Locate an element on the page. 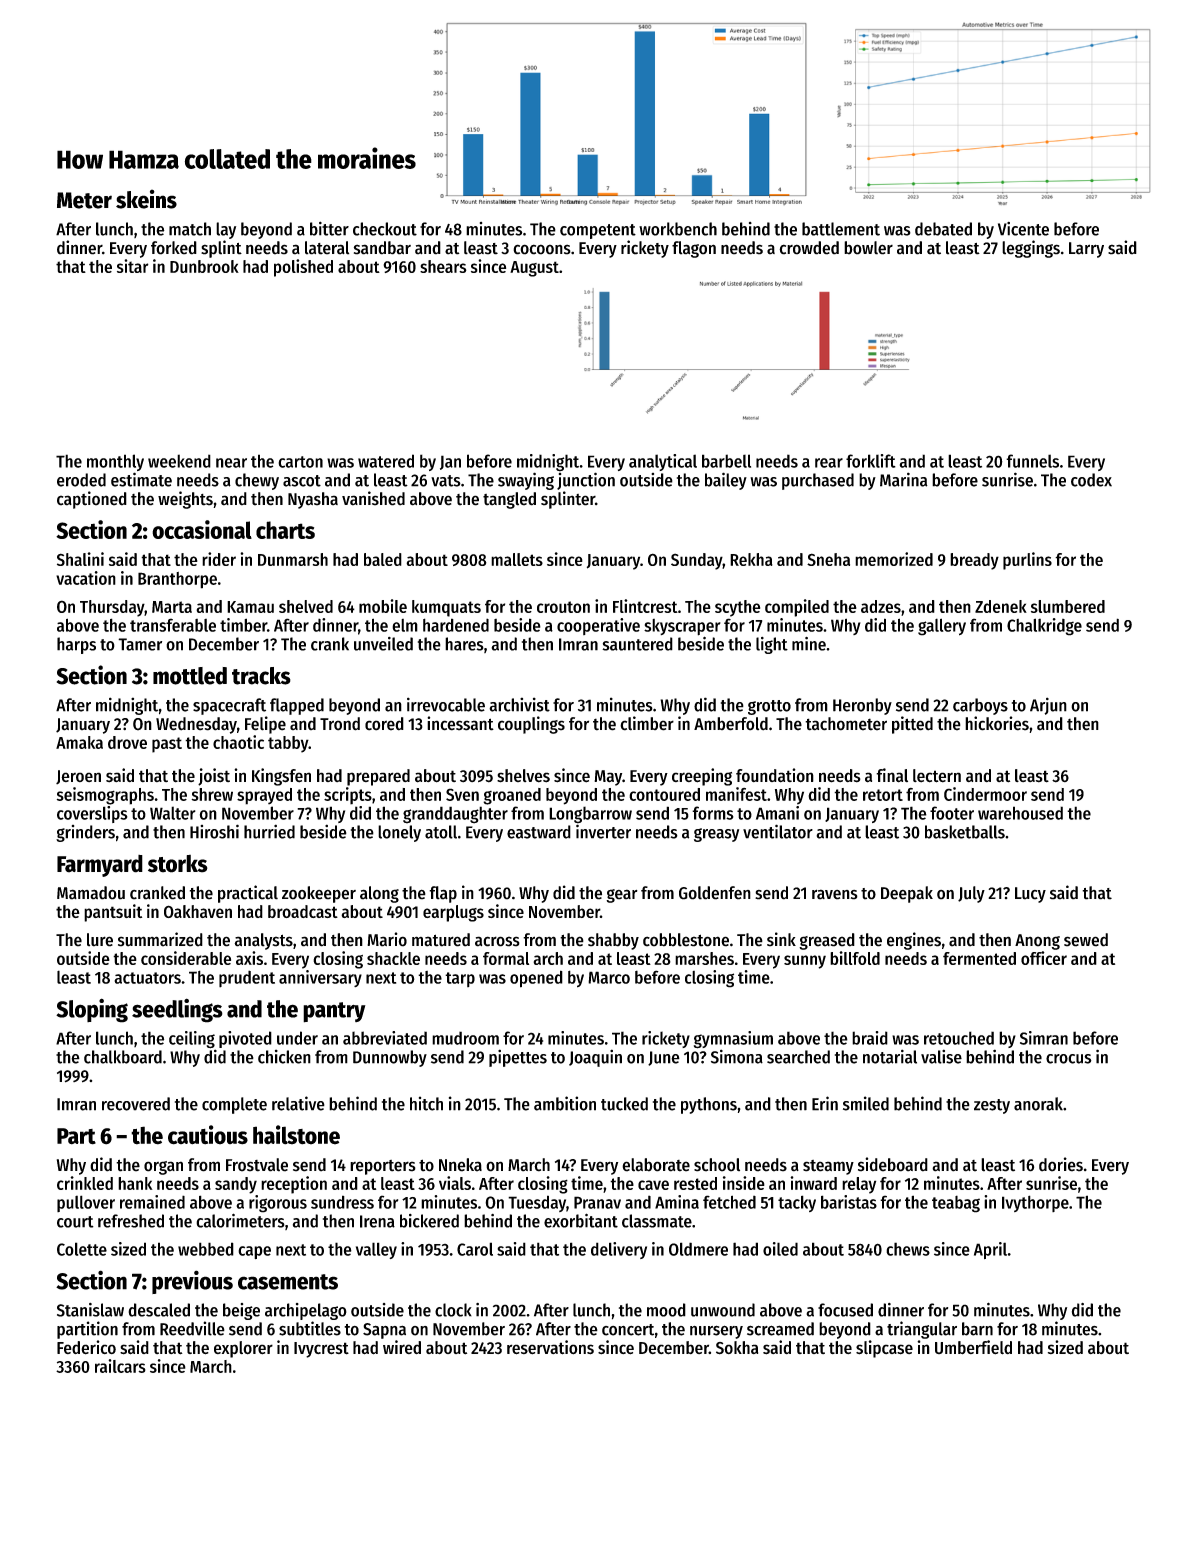 The image size is (1194, 1545). casements is located at coordinates (288, 1282).
